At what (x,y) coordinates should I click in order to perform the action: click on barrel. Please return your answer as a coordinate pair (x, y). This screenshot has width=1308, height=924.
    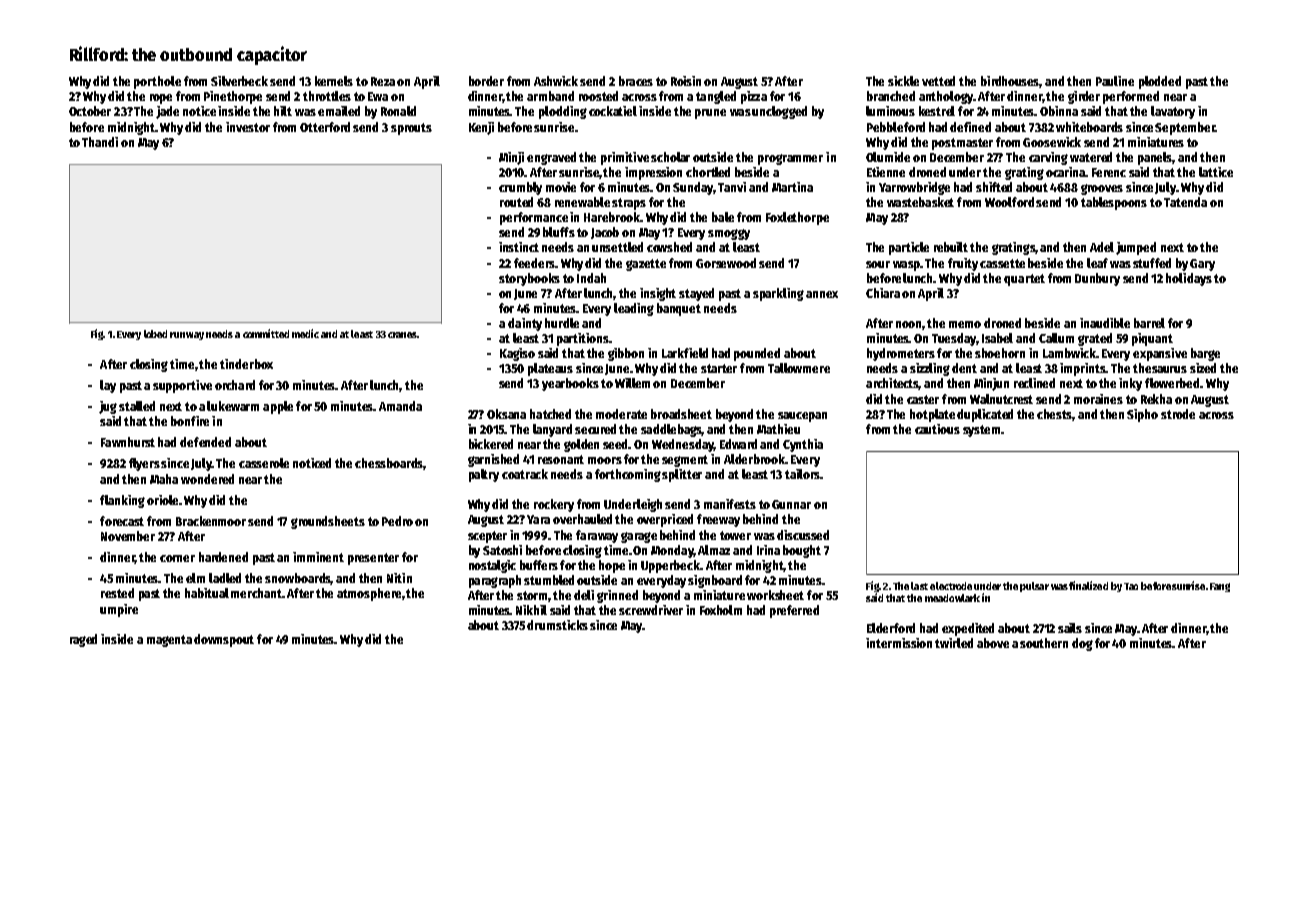
    Looking at the image, I should click on (1149, 323).
